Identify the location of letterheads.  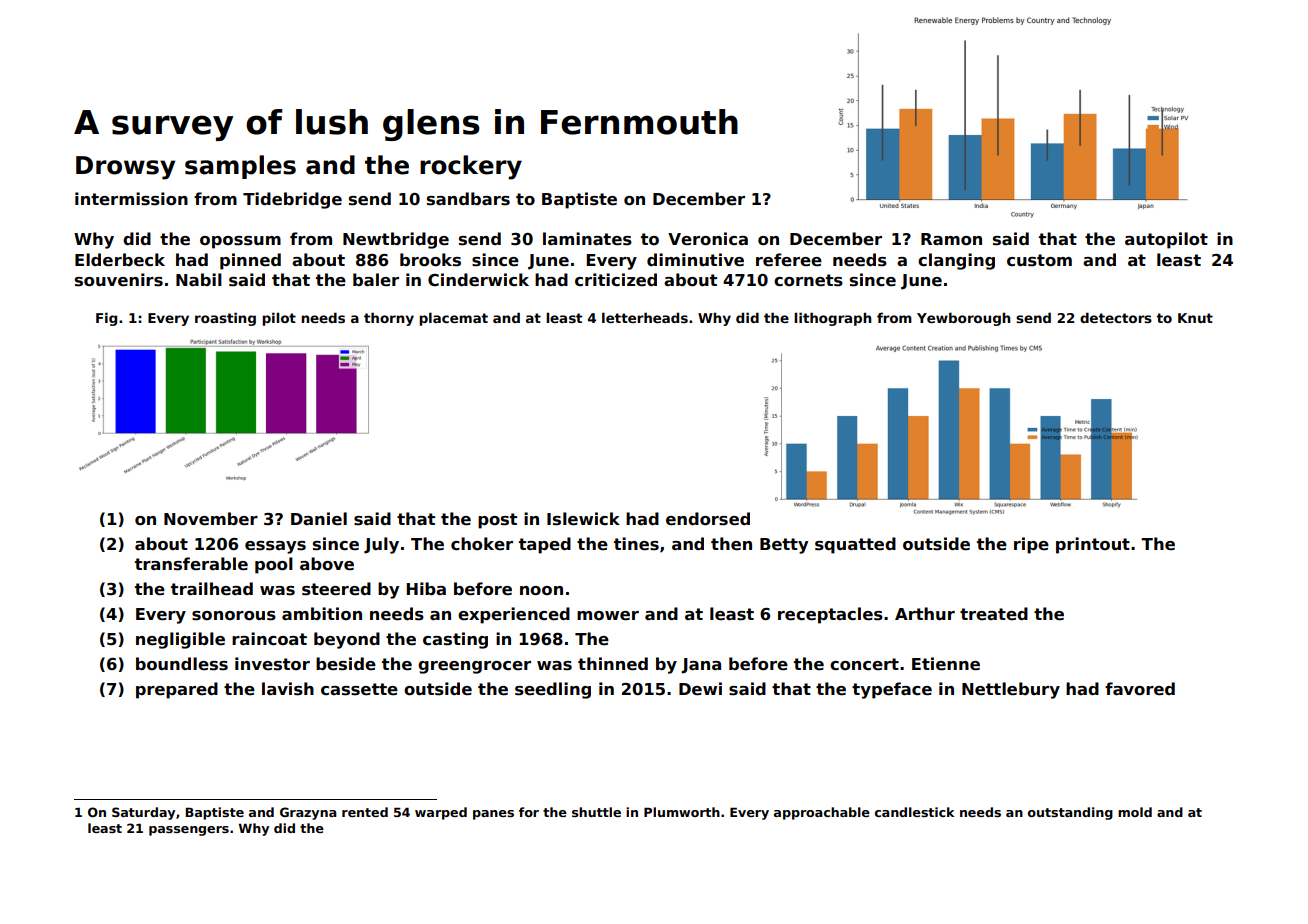
(645, 317).
